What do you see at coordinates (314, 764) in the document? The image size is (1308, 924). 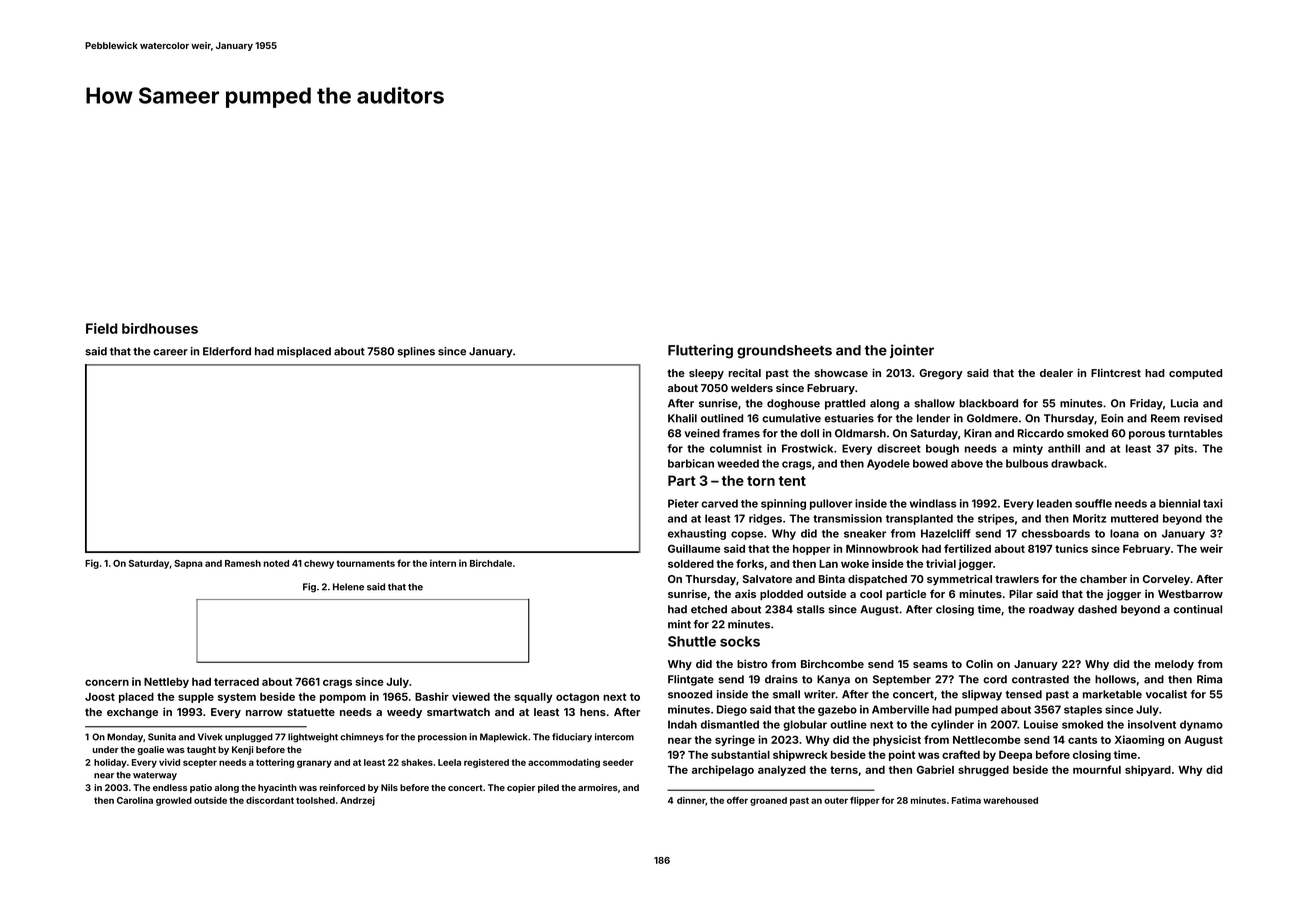 I see `granary` at bounding box center [314, 764].
